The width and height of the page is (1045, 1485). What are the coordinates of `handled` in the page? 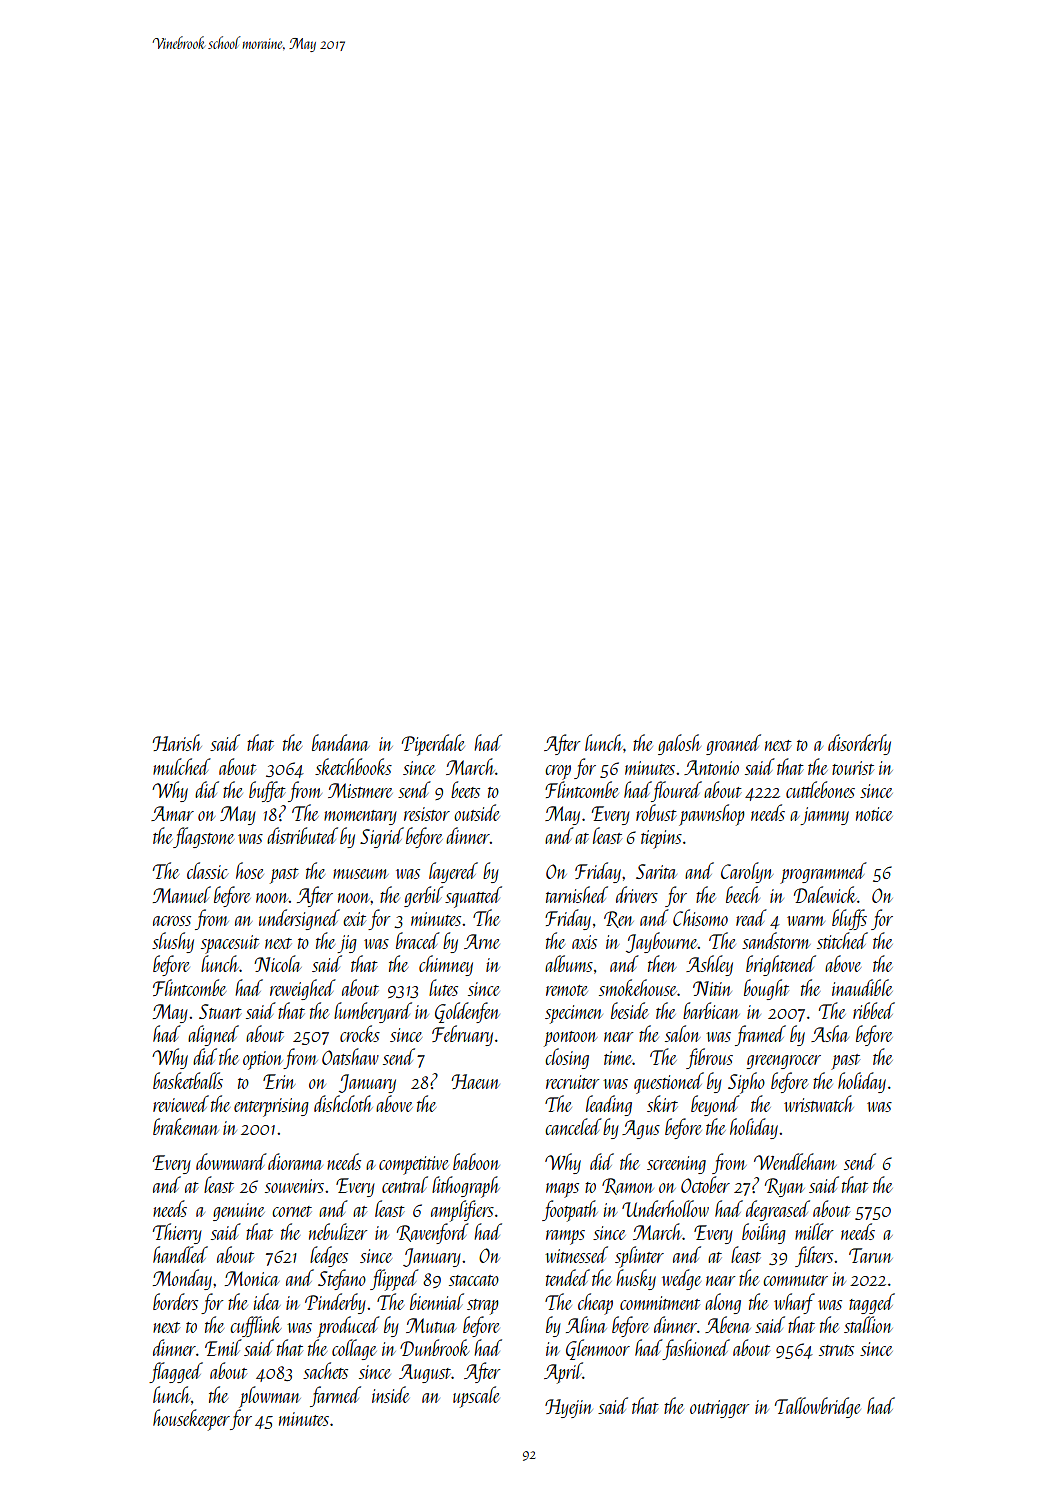 It's located at (180, 1254).
